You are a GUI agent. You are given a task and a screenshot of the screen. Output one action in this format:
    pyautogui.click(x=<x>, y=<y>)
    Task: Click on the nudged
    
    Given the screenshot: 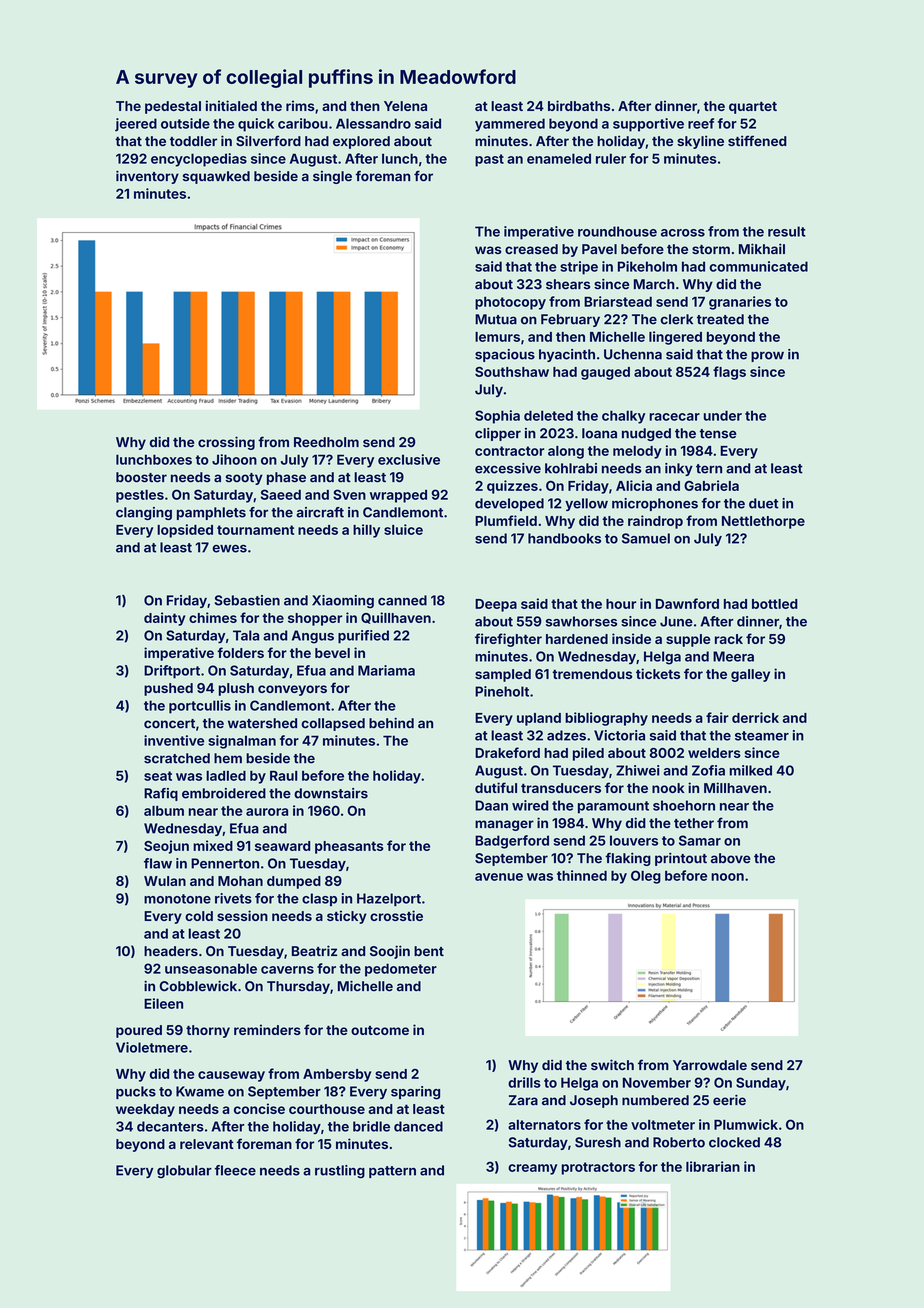 What is the action you would take?
    pyautogui.click(x=646, y=434)
